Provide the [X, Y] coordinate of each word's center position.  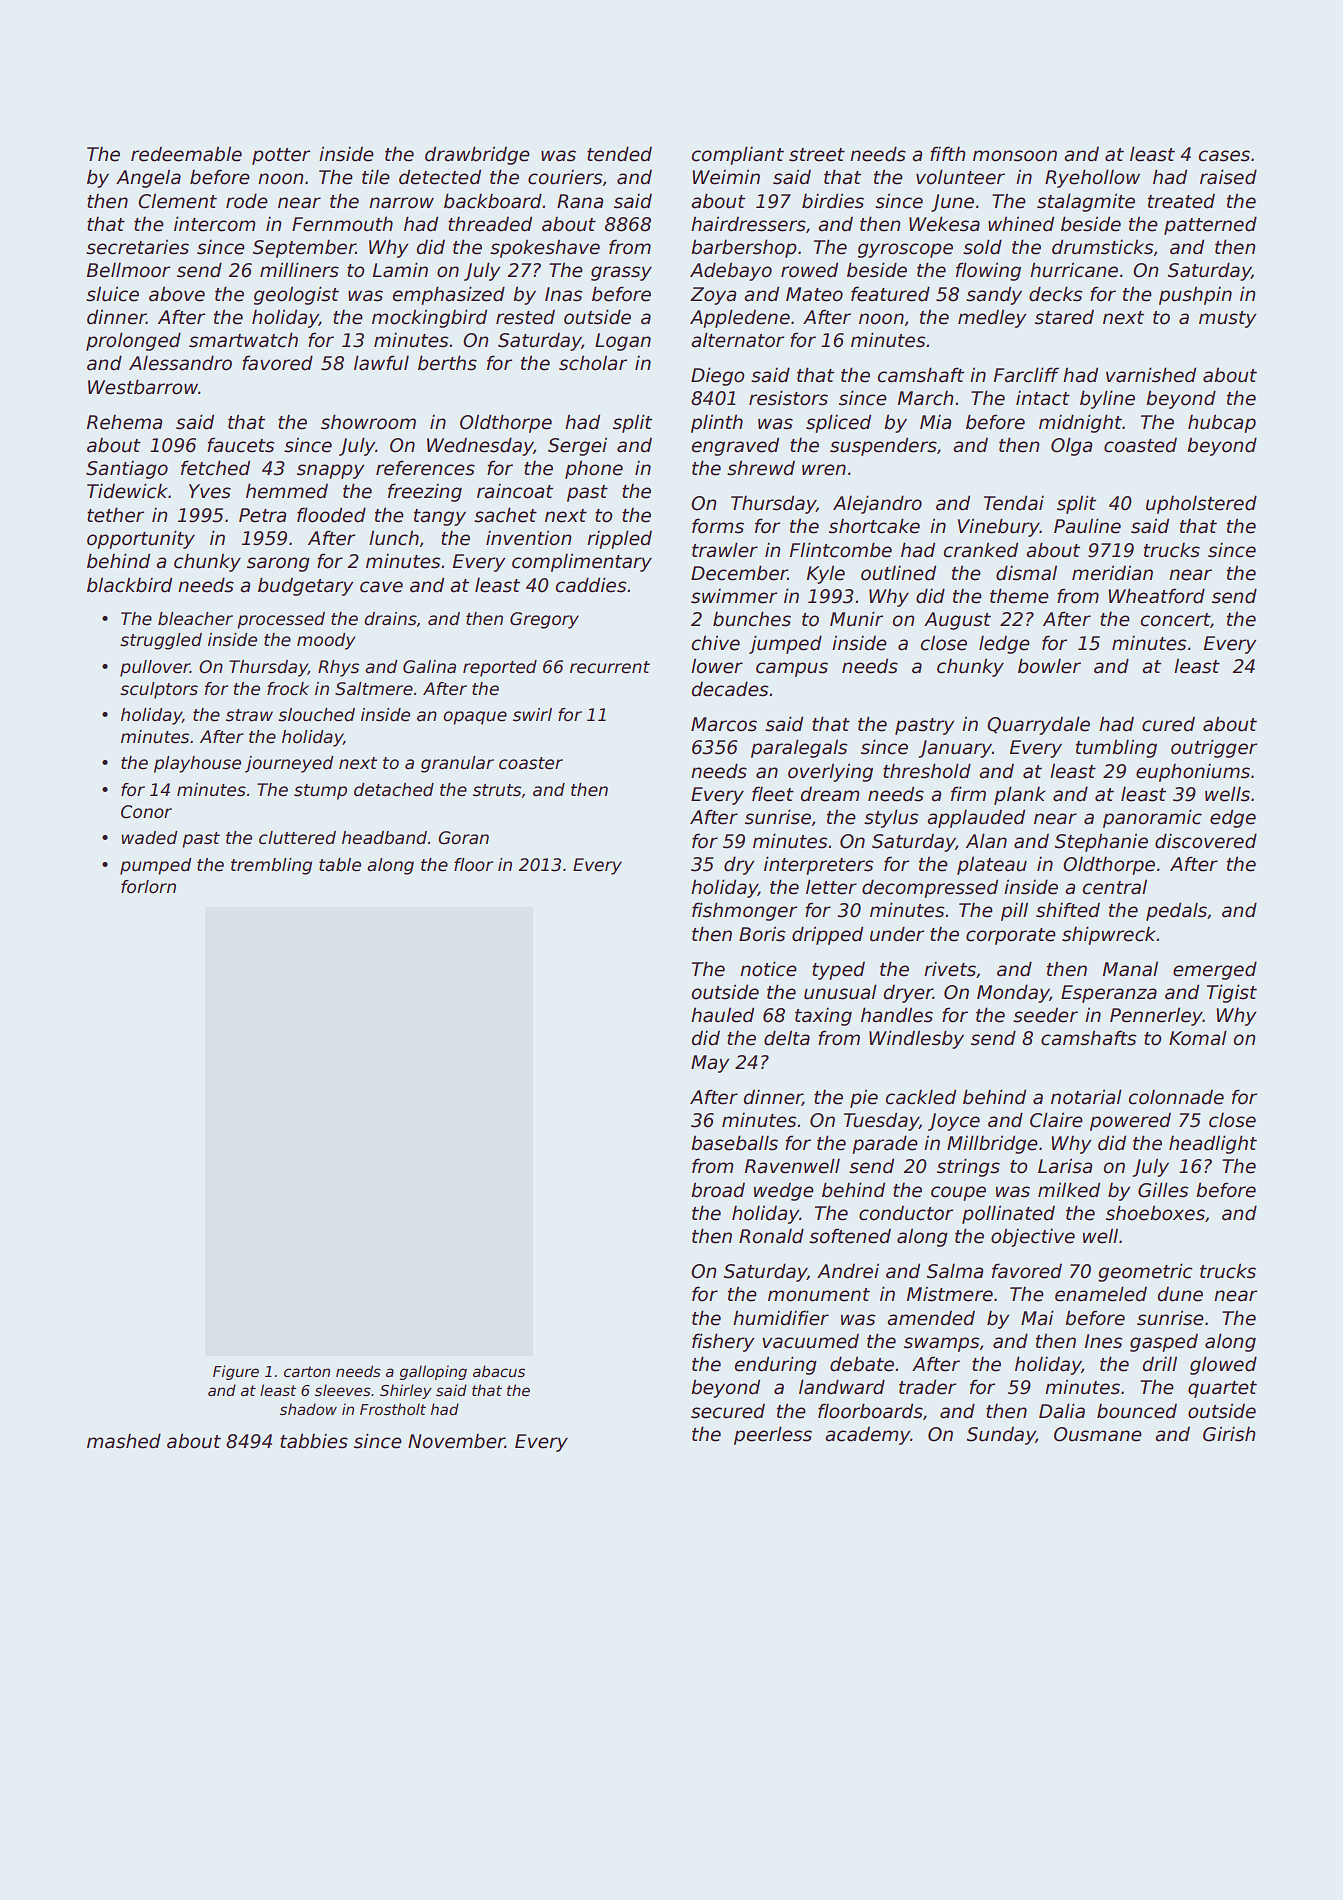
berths [447, 363]
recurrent [610, 667]
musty [1227, 319]
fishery [723, 1342]
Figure [236, 1372]
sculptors [159, 690]
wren [824, 470]
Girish [1229, 1434]
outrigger [1214, 748]
